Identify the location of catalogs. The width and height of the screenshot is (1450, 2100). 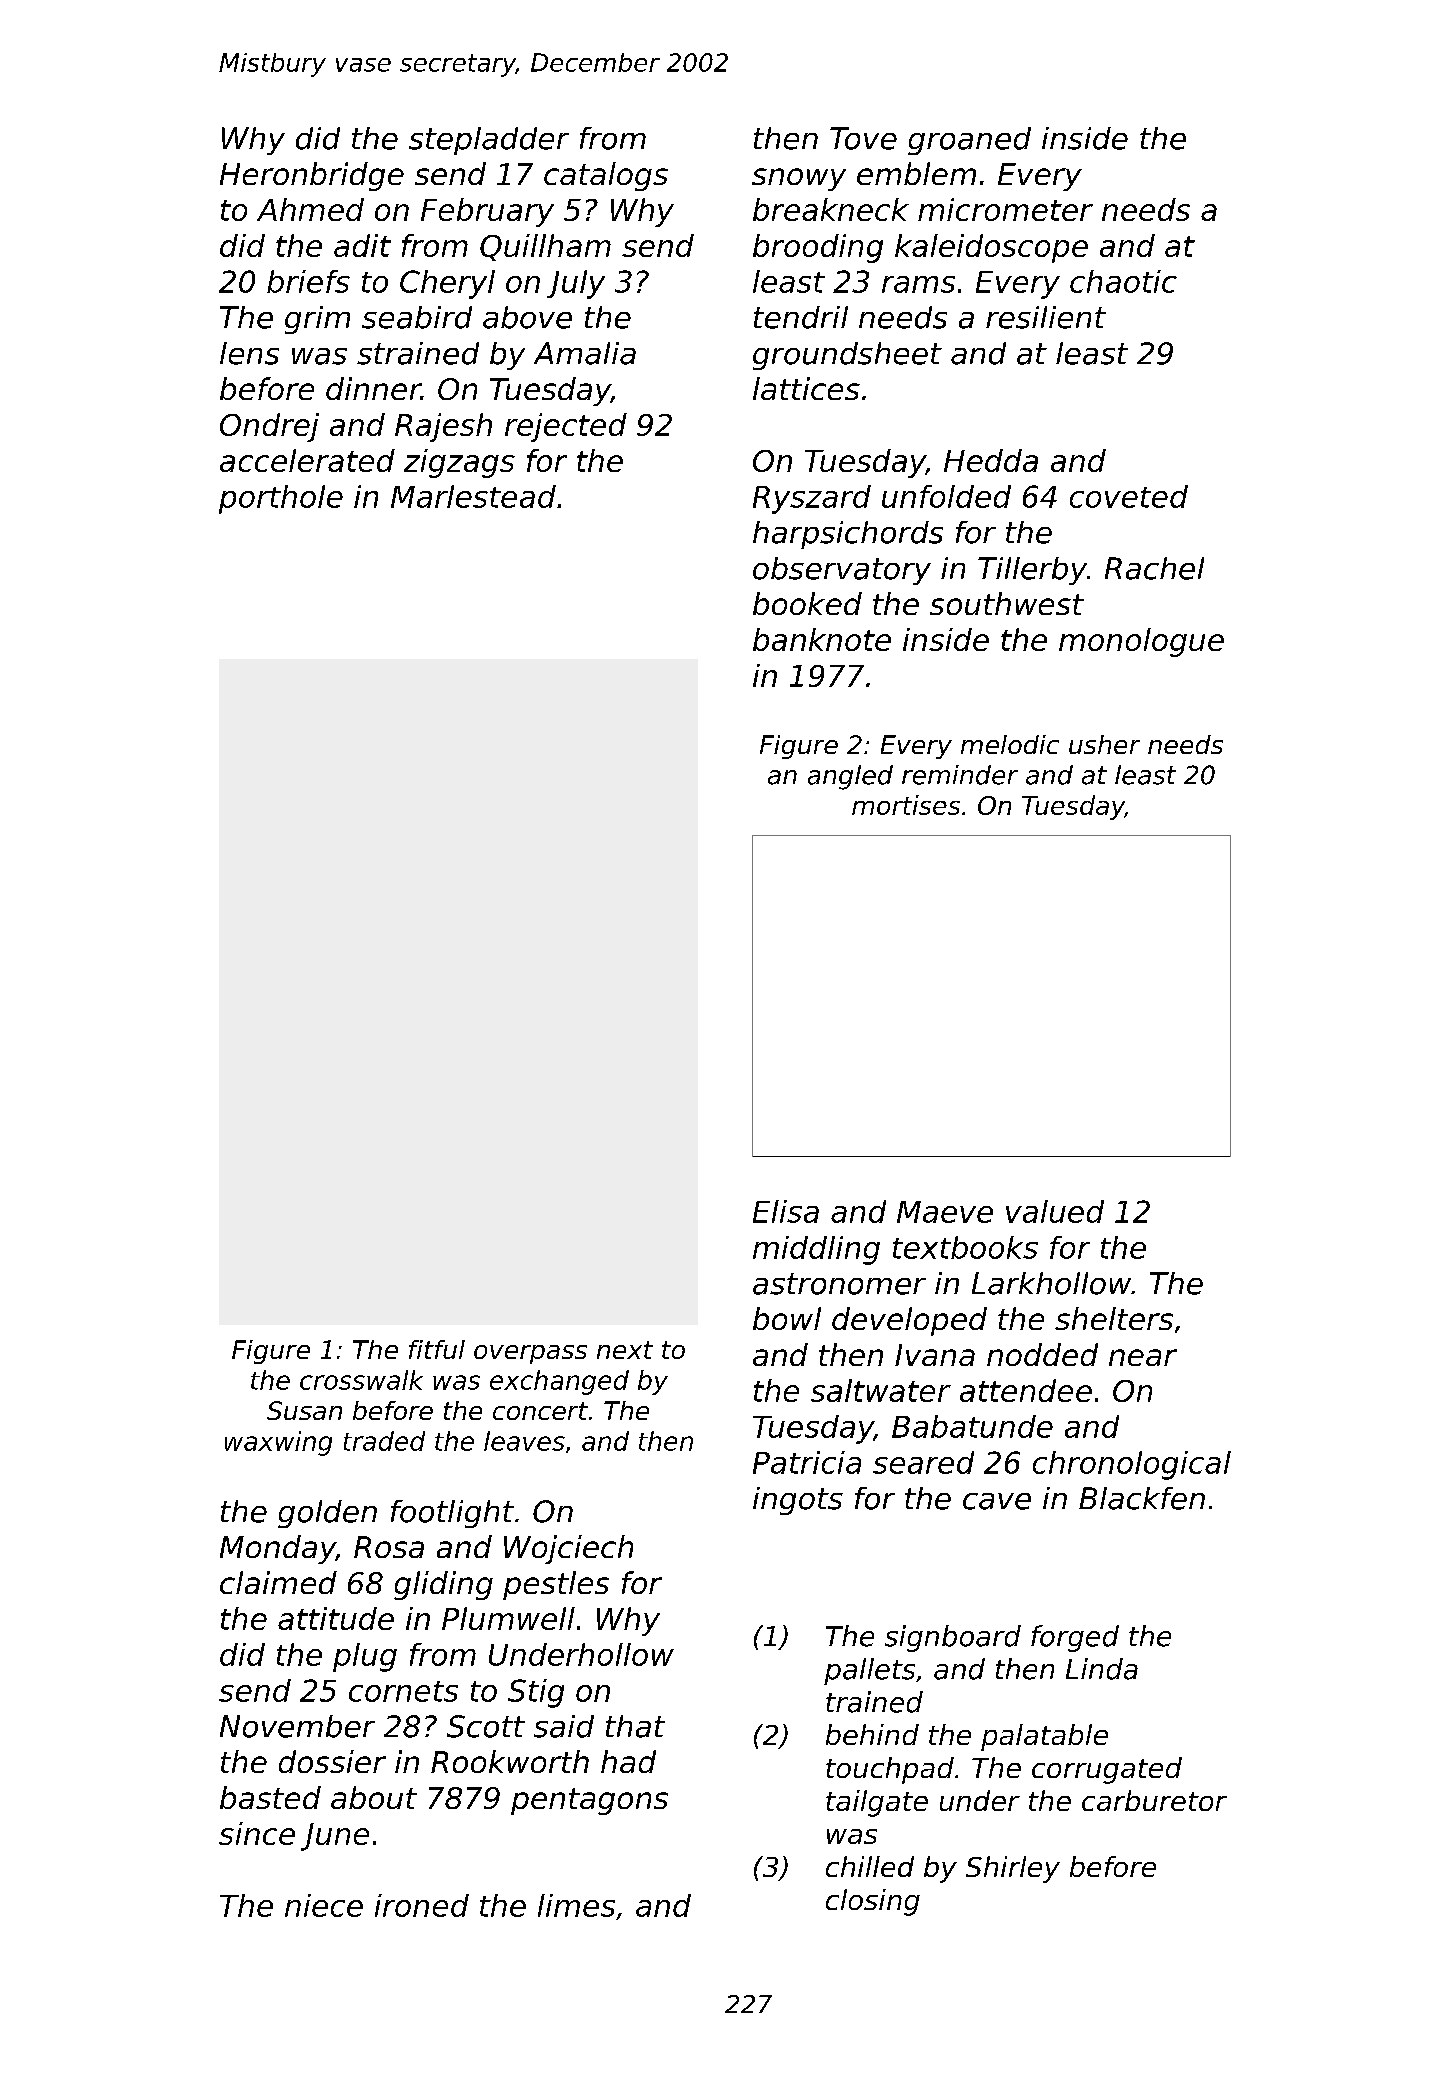
(606, 176).
